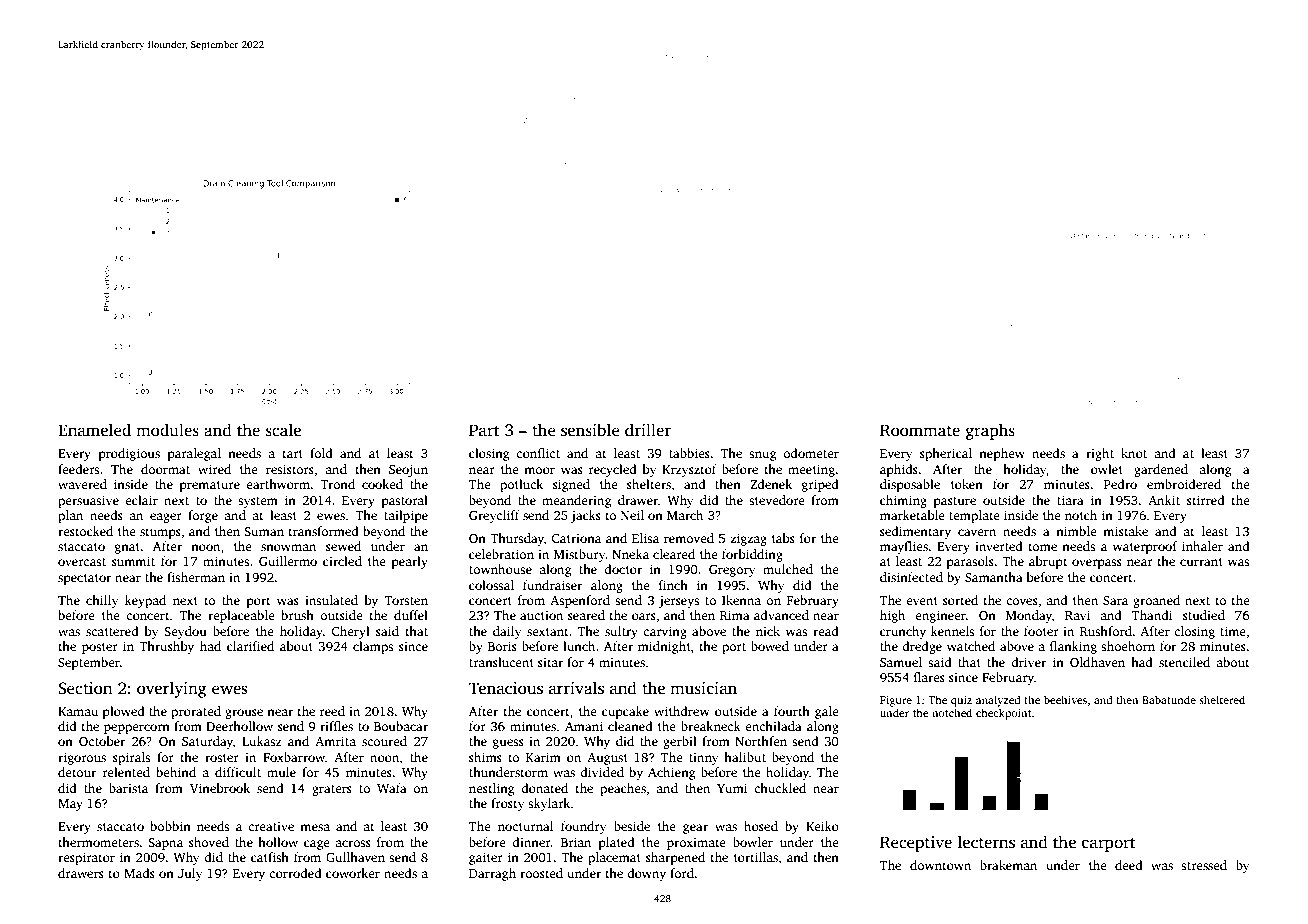 The height and width of the page is (924, 1308). I want to click on brakeman, so click(1008, 865).
